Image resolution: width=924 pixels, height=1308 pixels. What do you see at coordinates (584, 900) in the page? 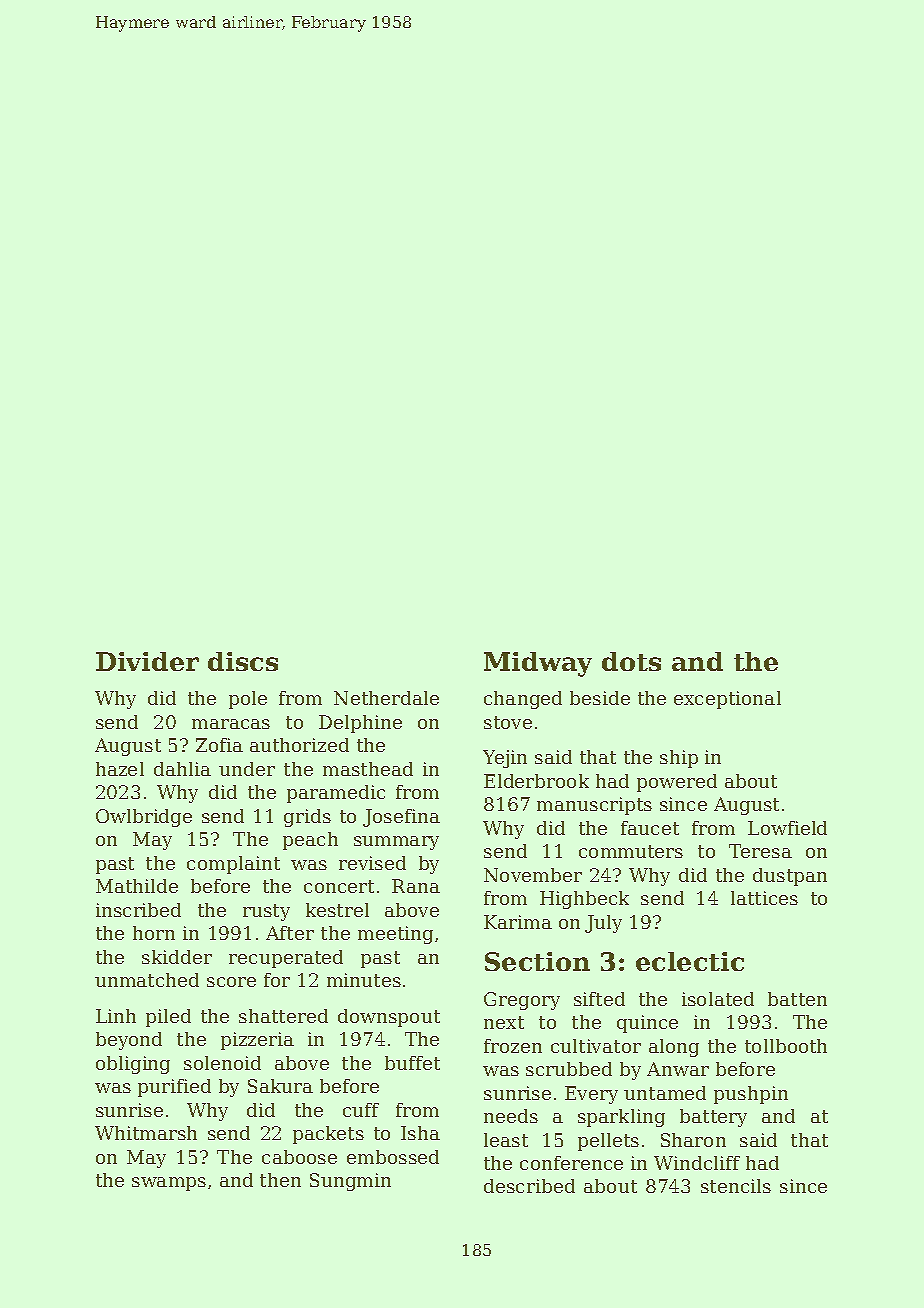
I see `Highbeck` at bounding box center [584, 900].
